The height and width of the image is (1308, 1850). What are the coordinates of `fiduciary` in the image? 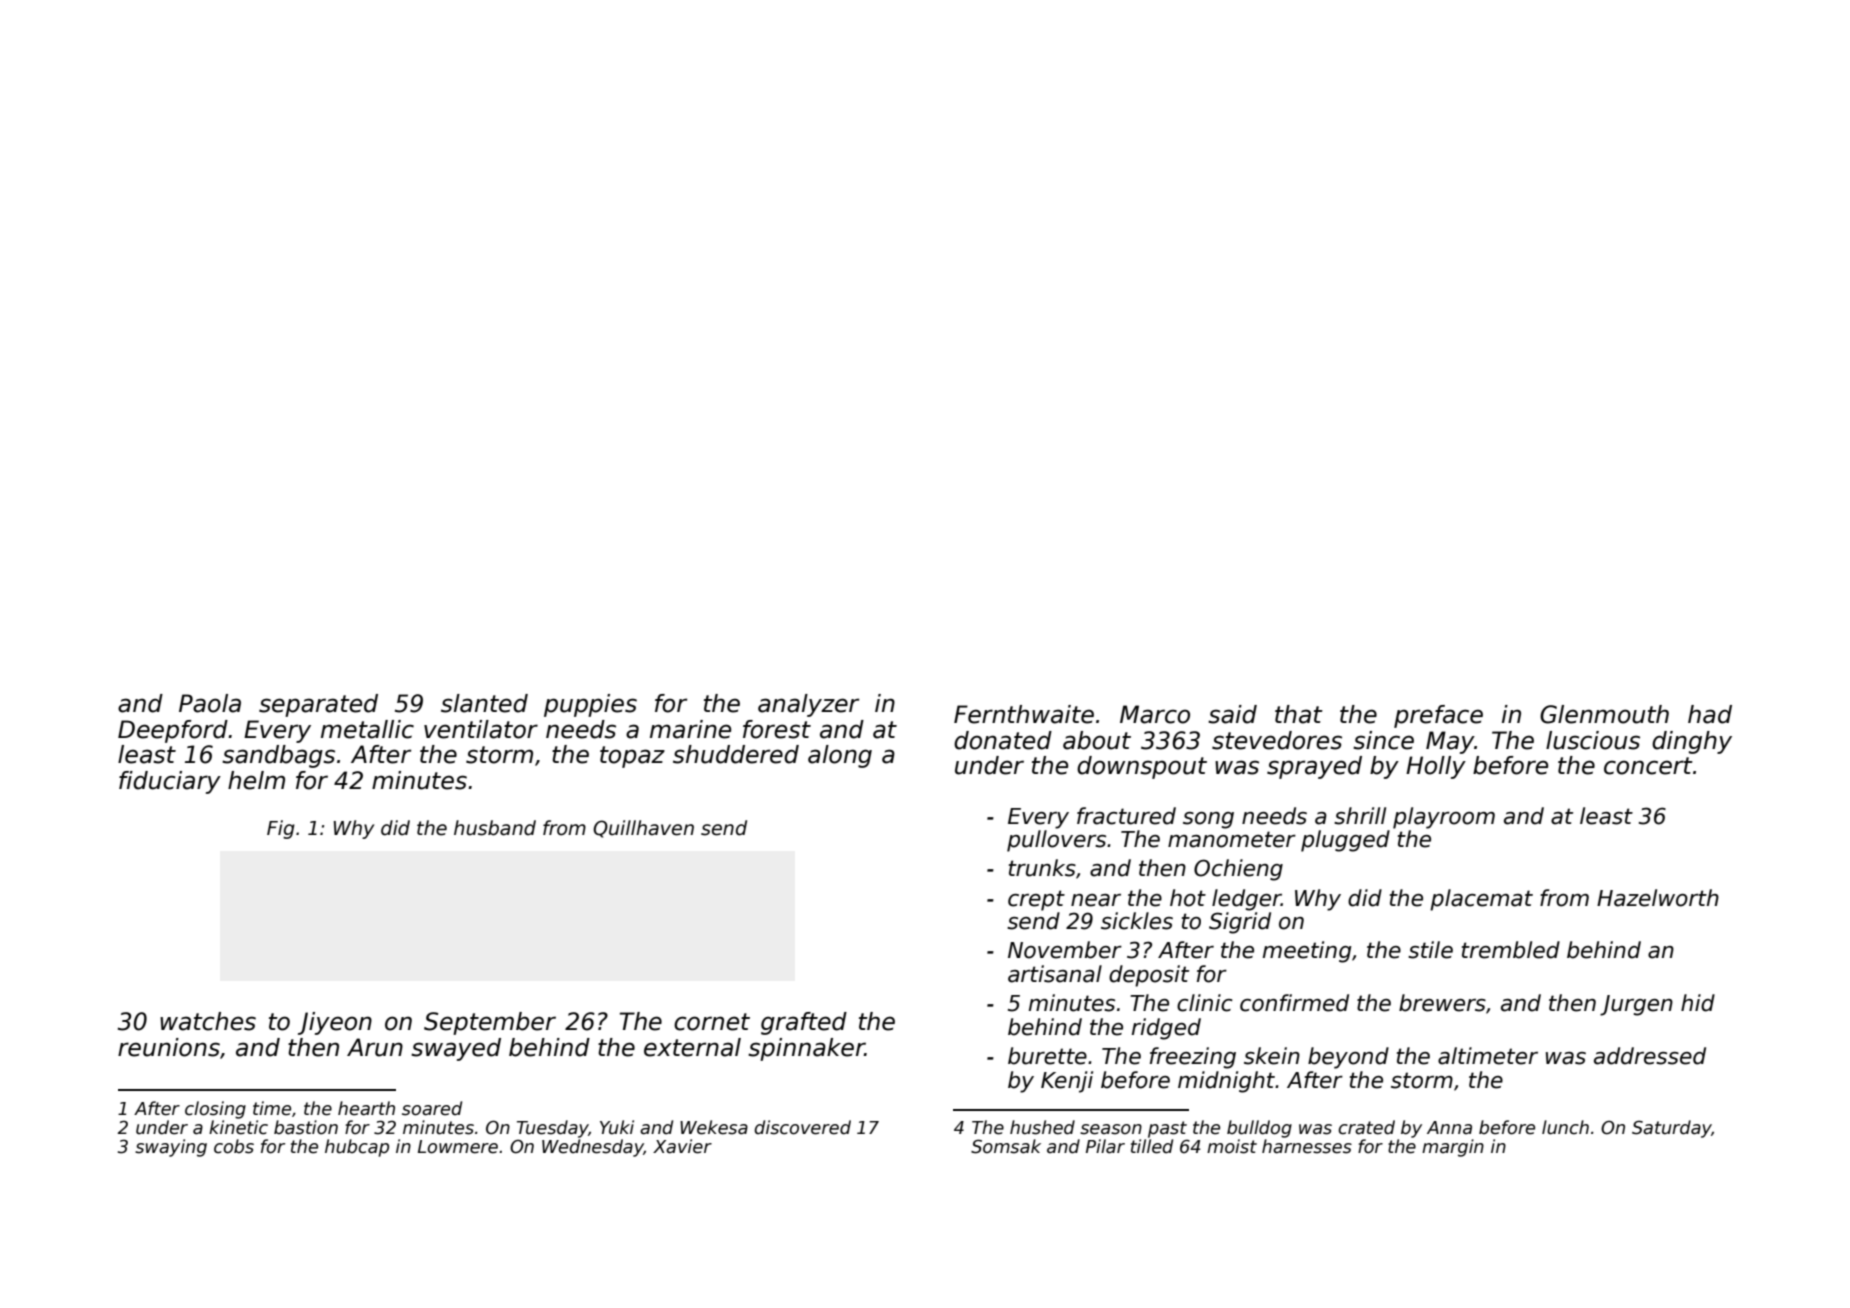 It's located at (170, 782).
